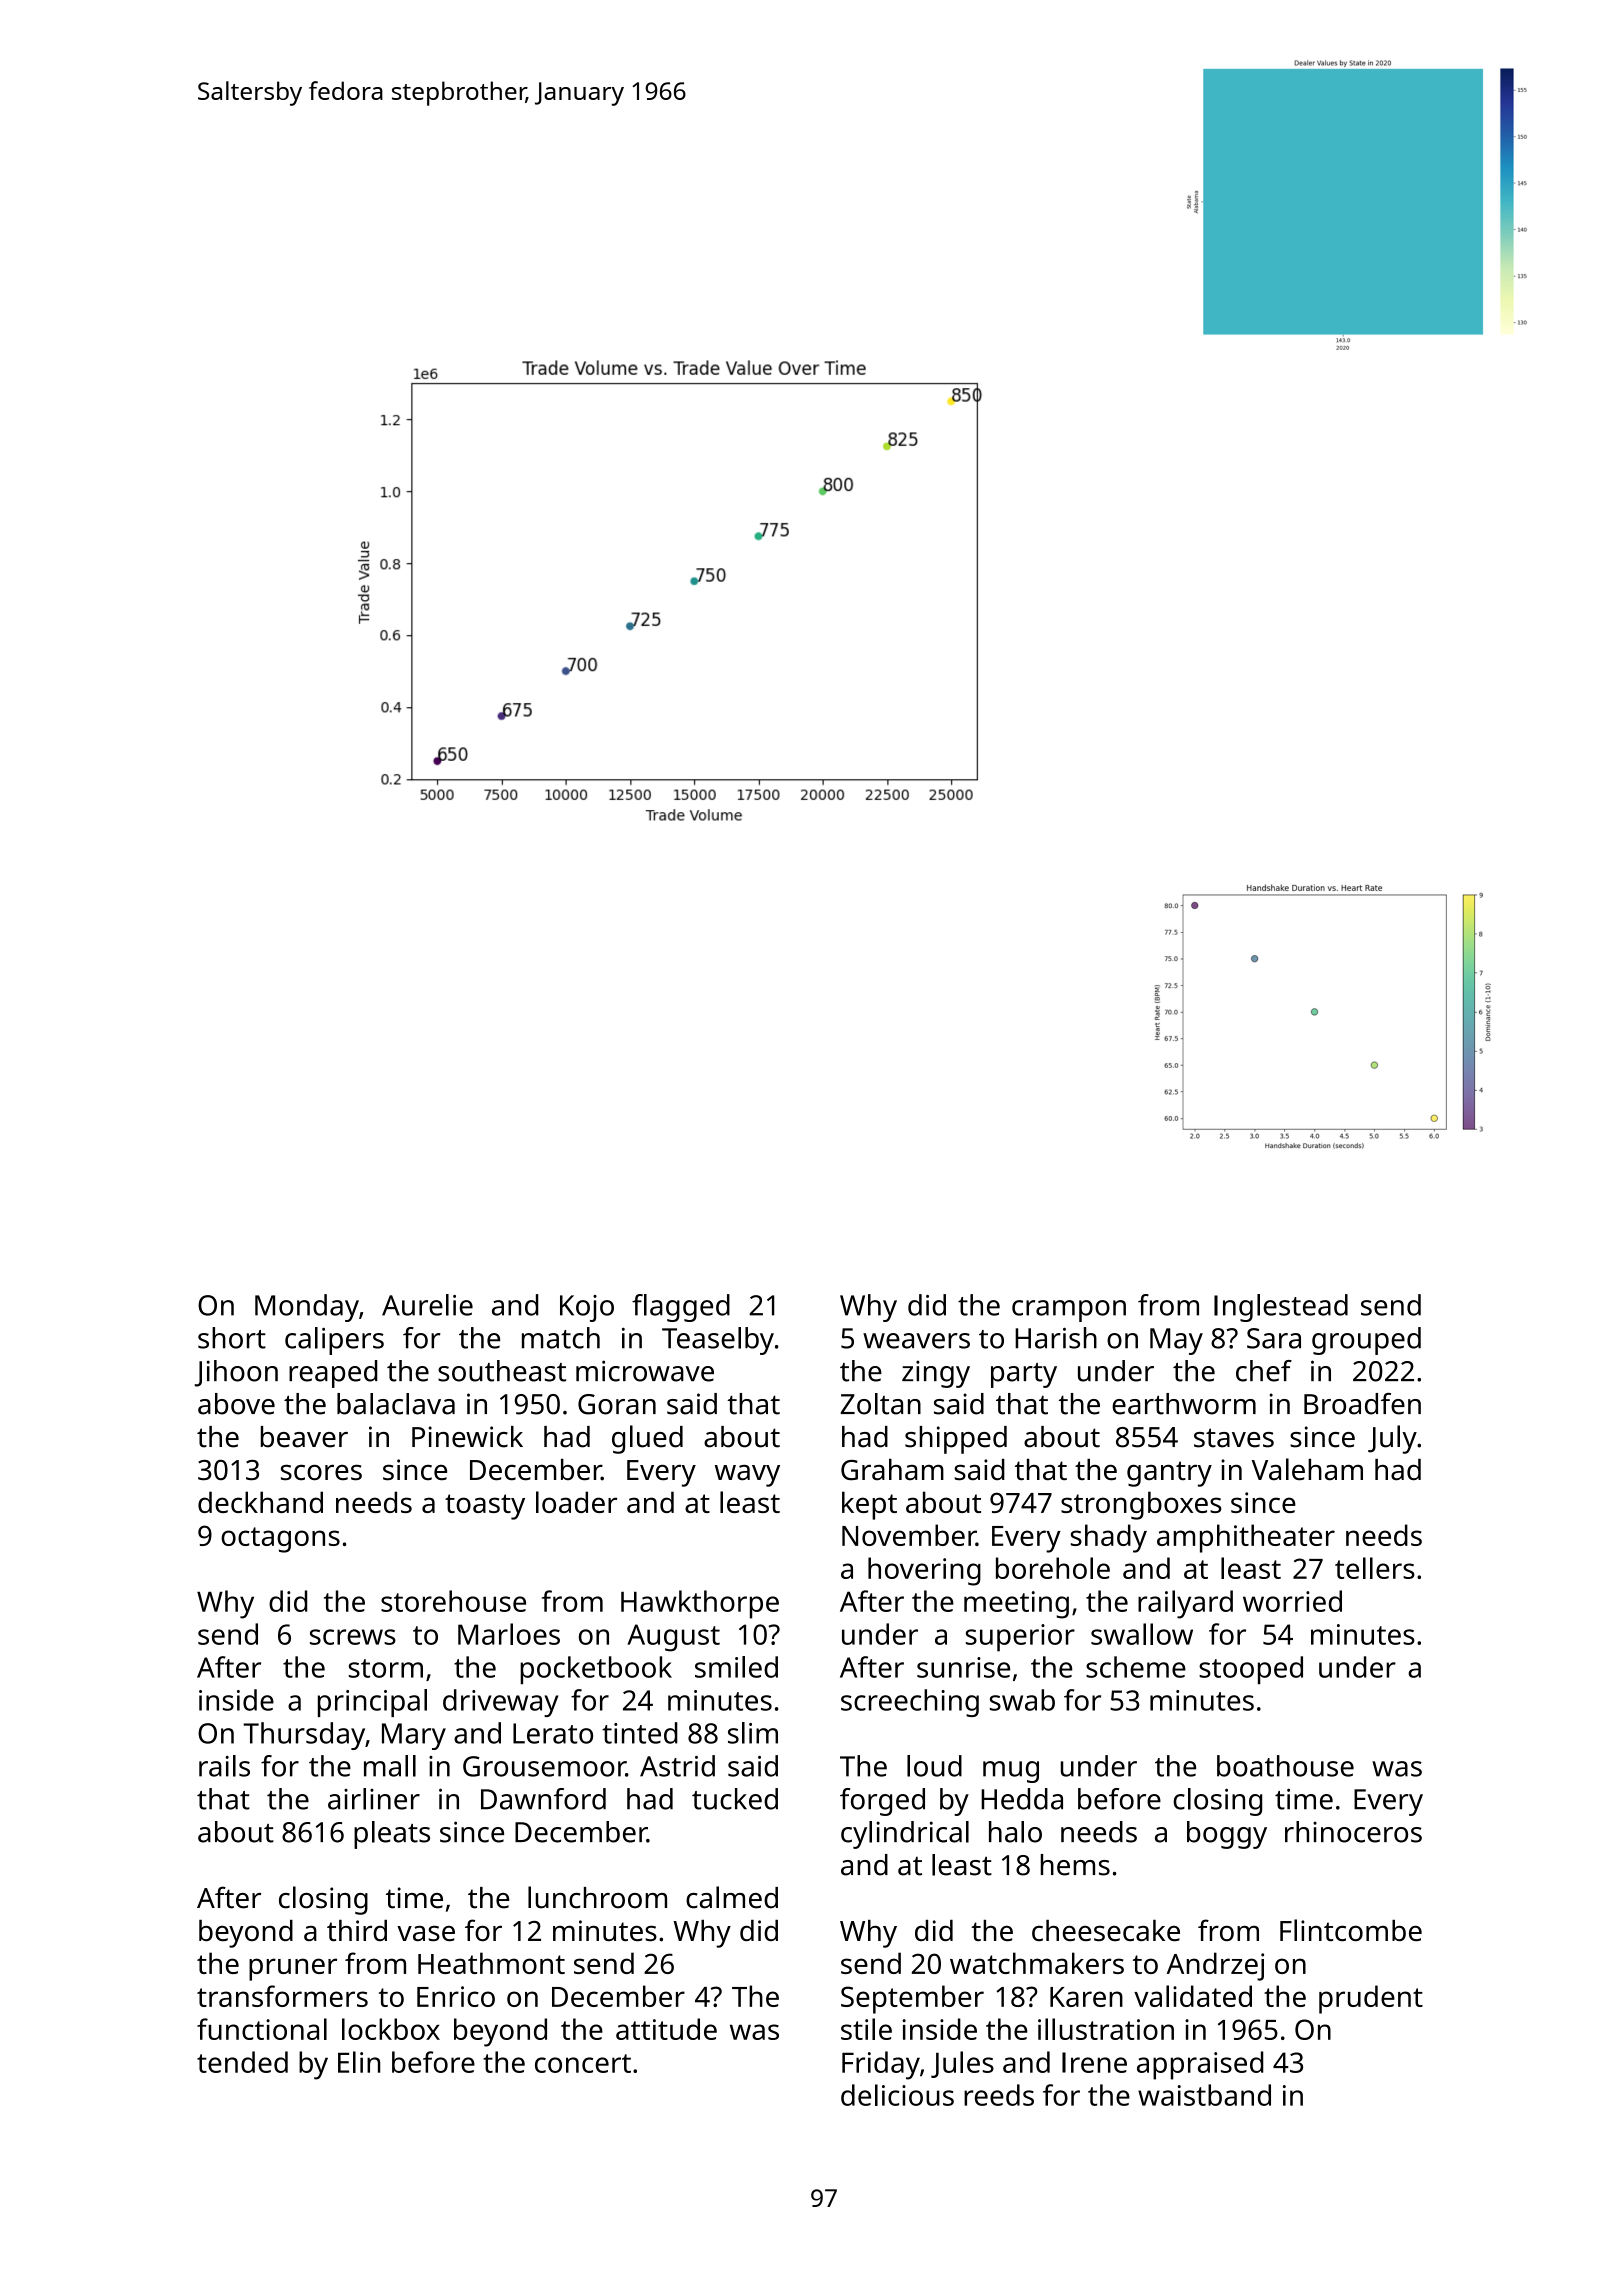  What do you see at coordinates (1215, 1966) in the screenshot?
I see `Andrzej` at bounding box center [1215, 1966].
